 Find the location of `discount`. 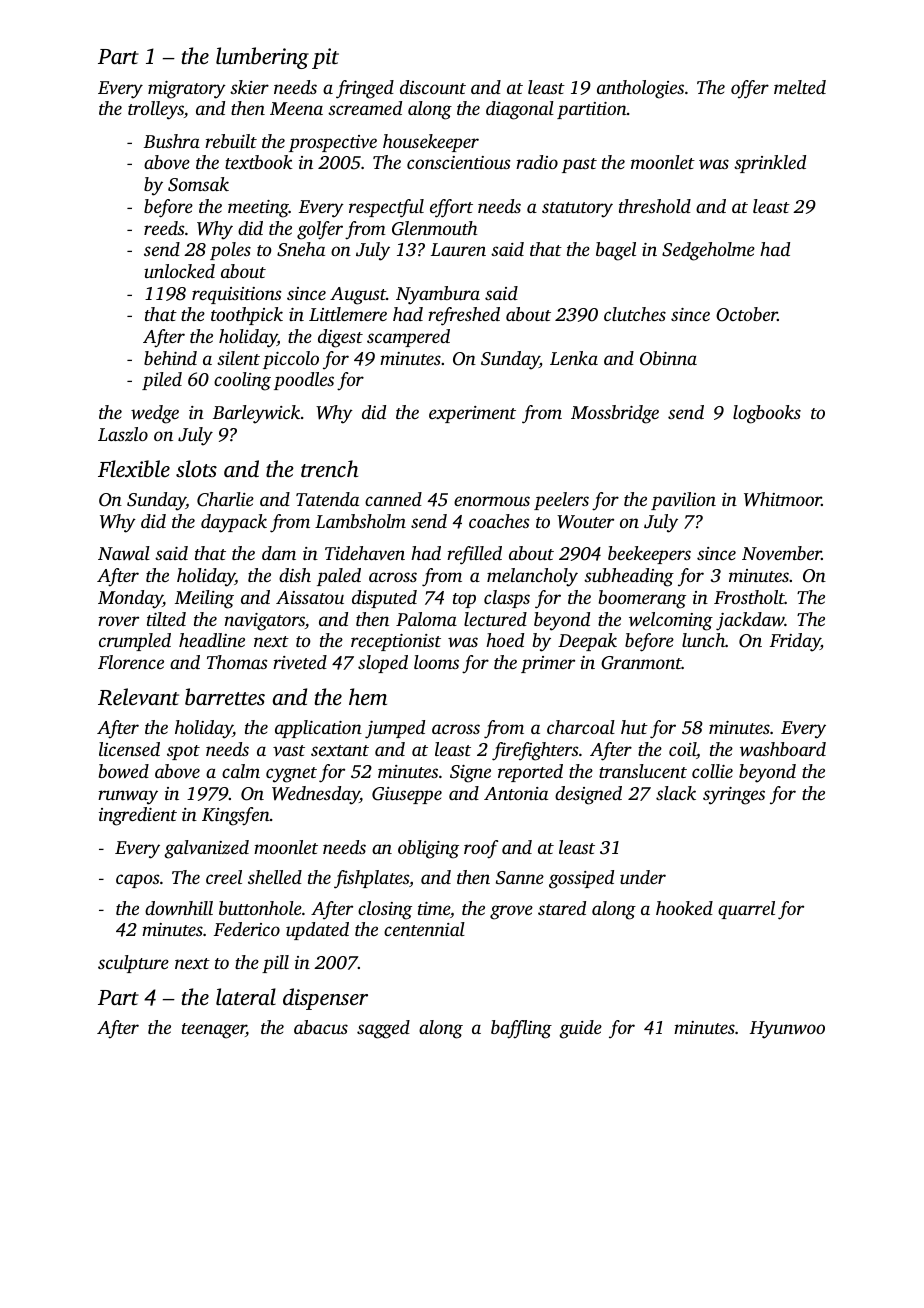

discount is located at coordinates (433, 87).
